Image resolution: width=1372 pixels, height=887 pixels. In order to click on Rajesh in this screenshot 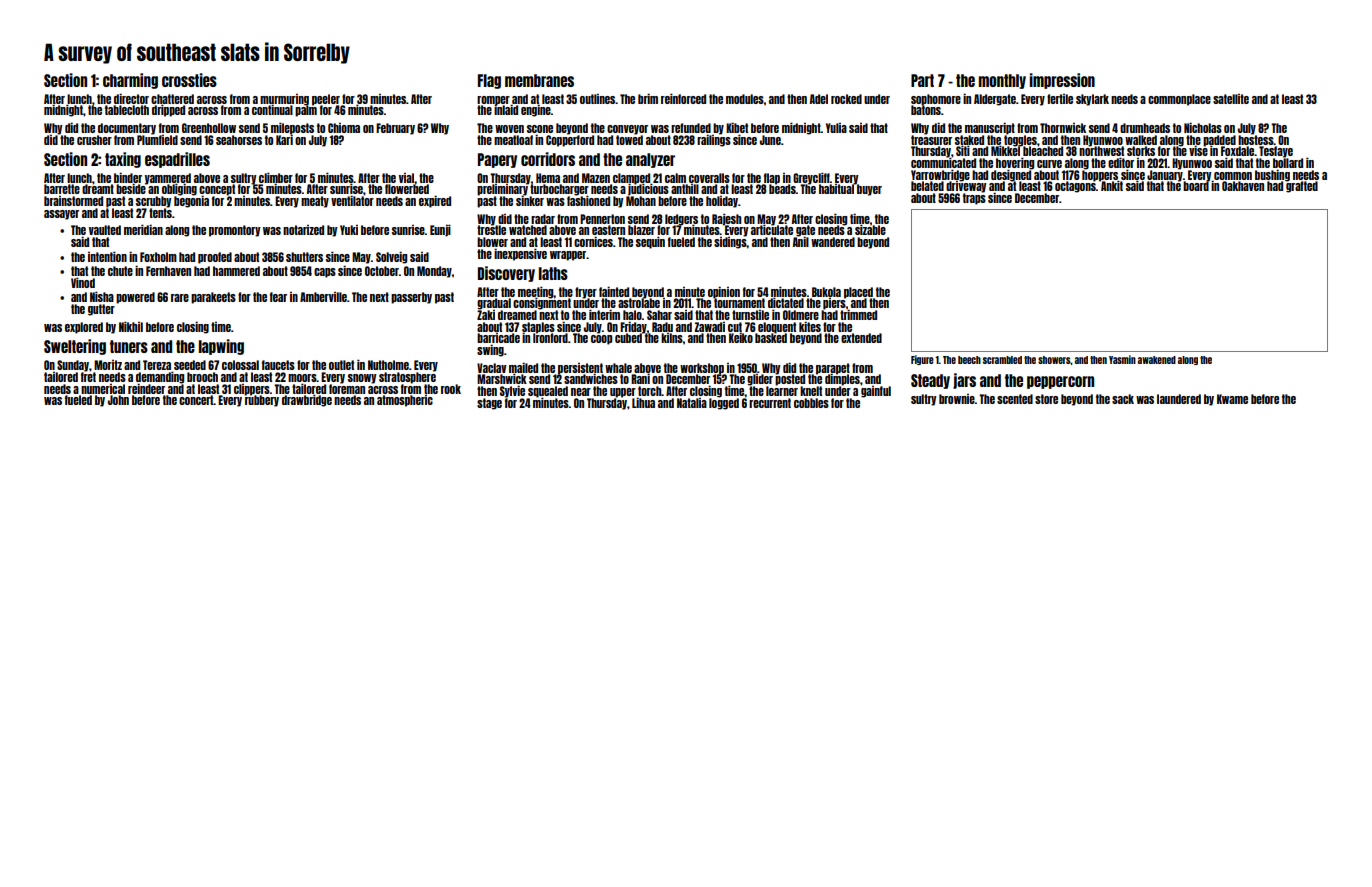, I will do `click(726, 219)`.
